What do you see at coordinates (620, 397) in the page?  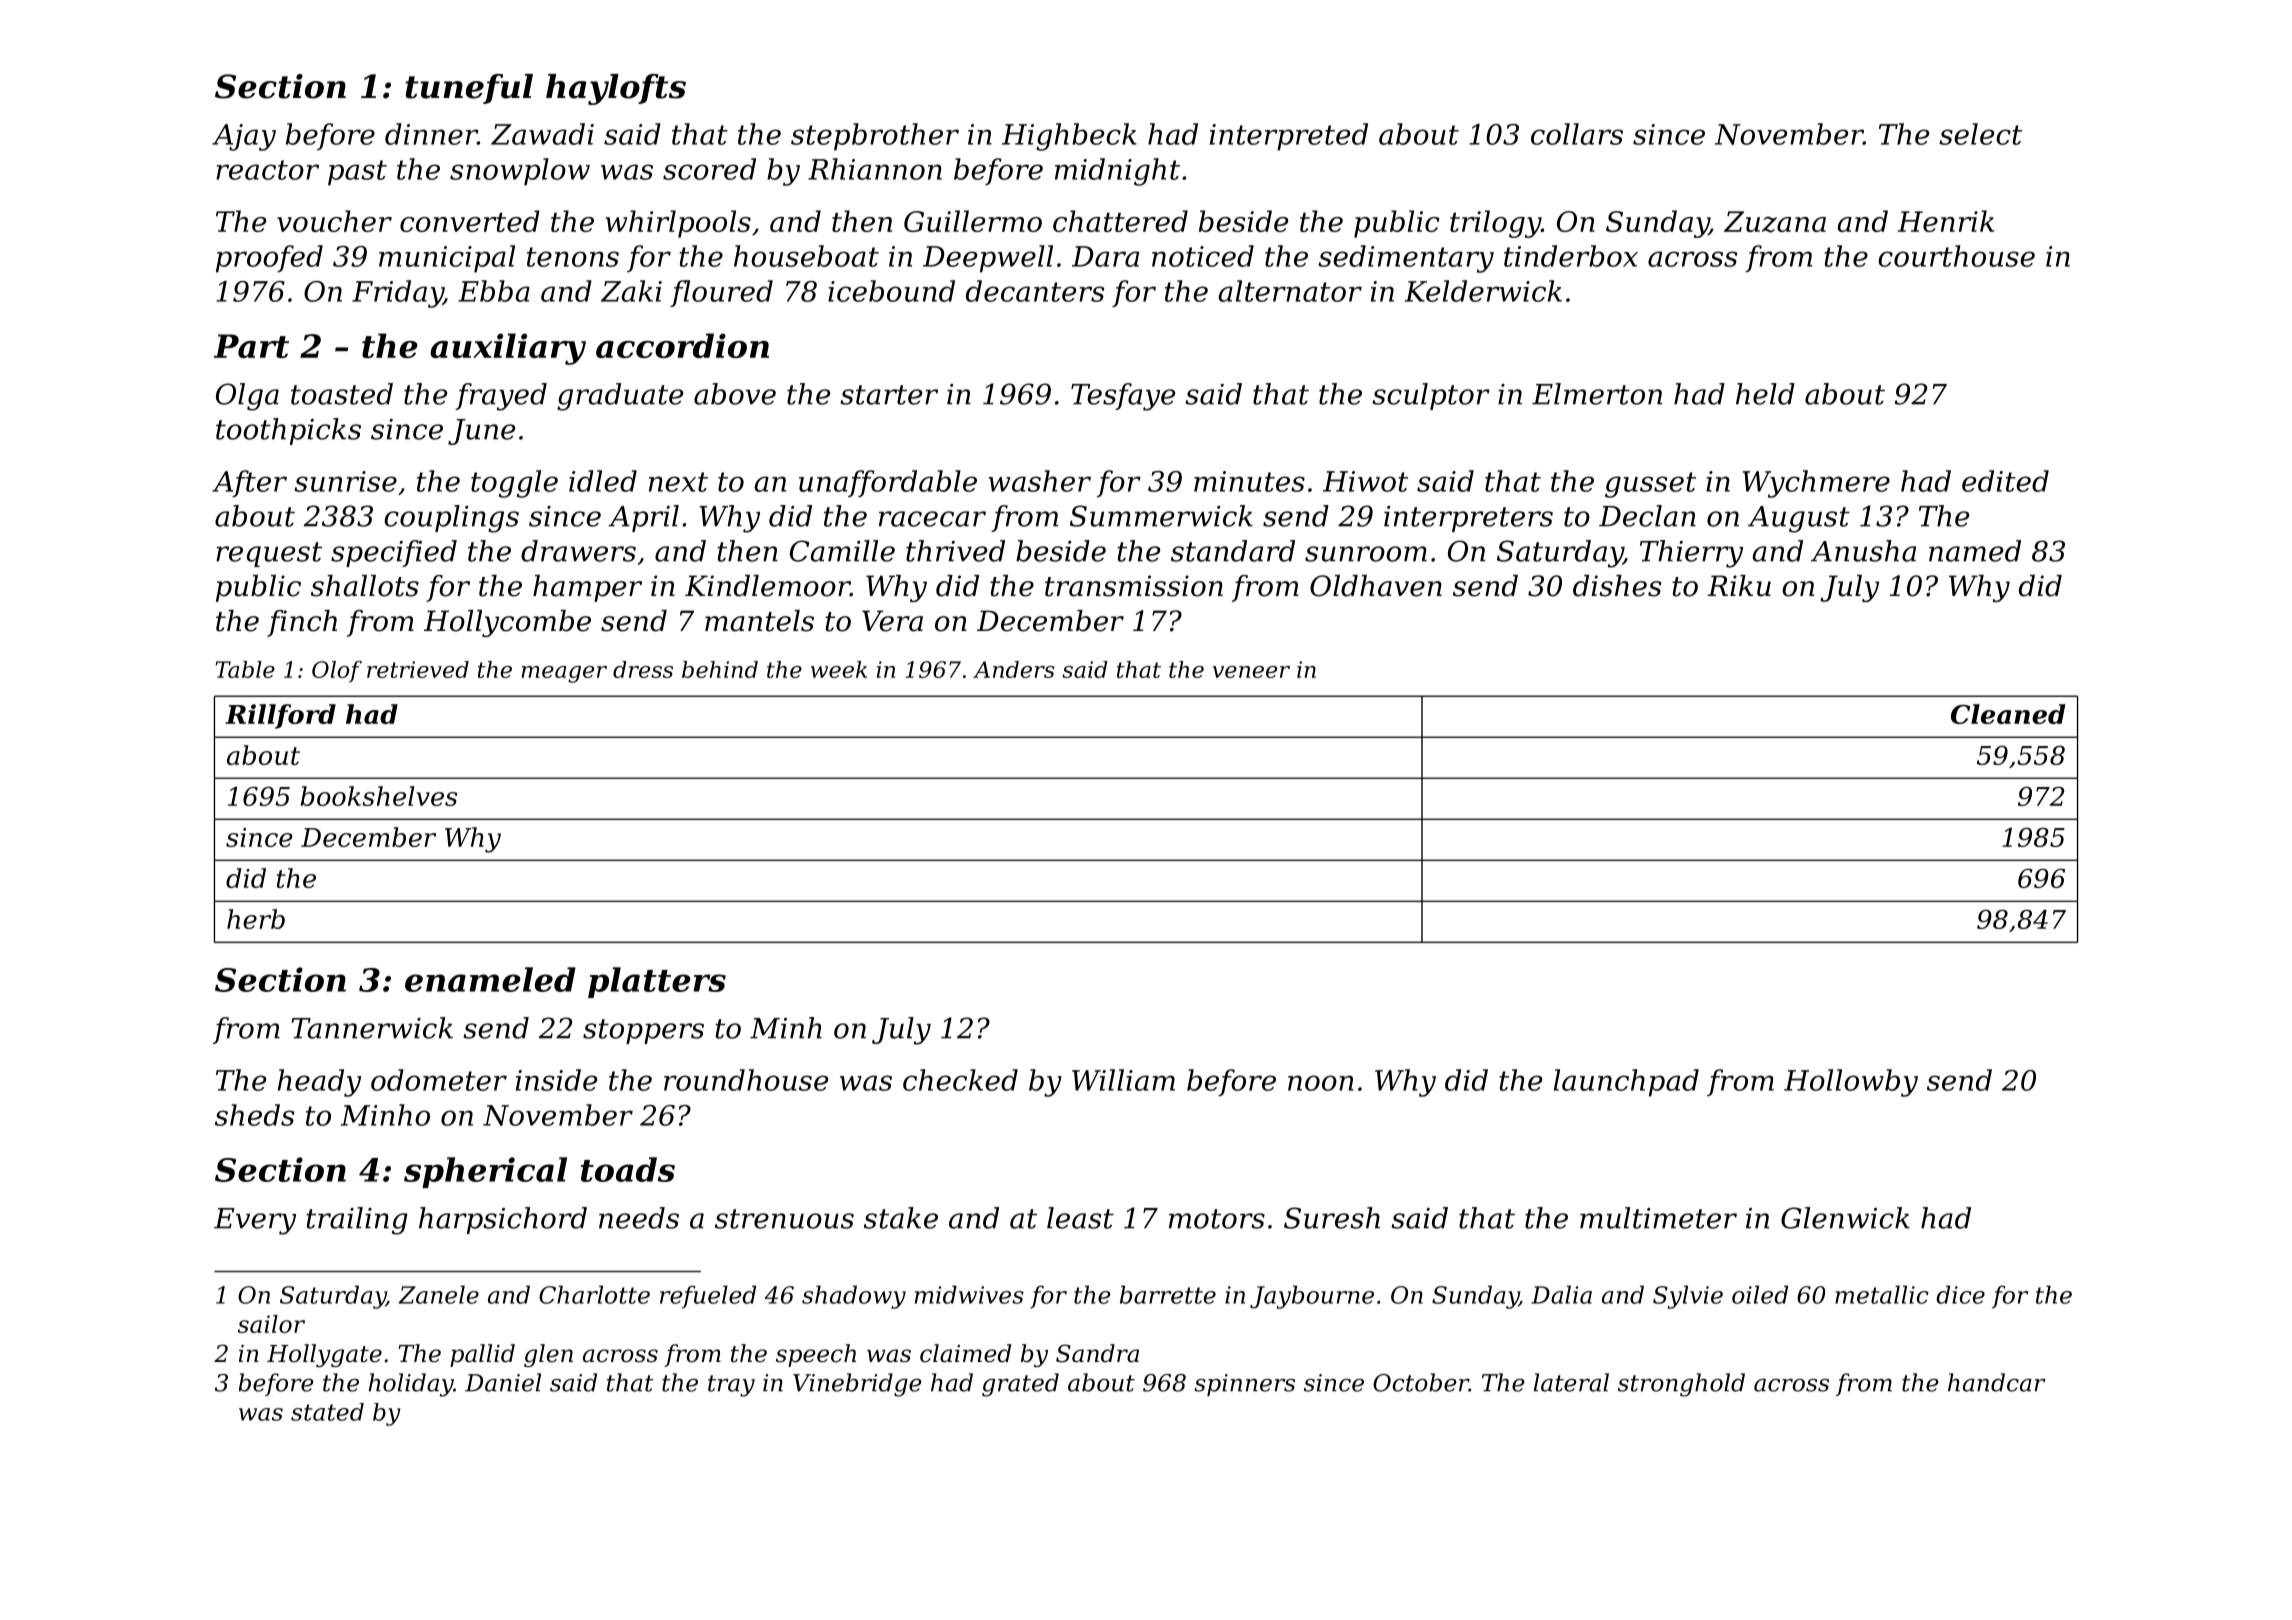 I see `graduate` at bounding box center [620, 397].
